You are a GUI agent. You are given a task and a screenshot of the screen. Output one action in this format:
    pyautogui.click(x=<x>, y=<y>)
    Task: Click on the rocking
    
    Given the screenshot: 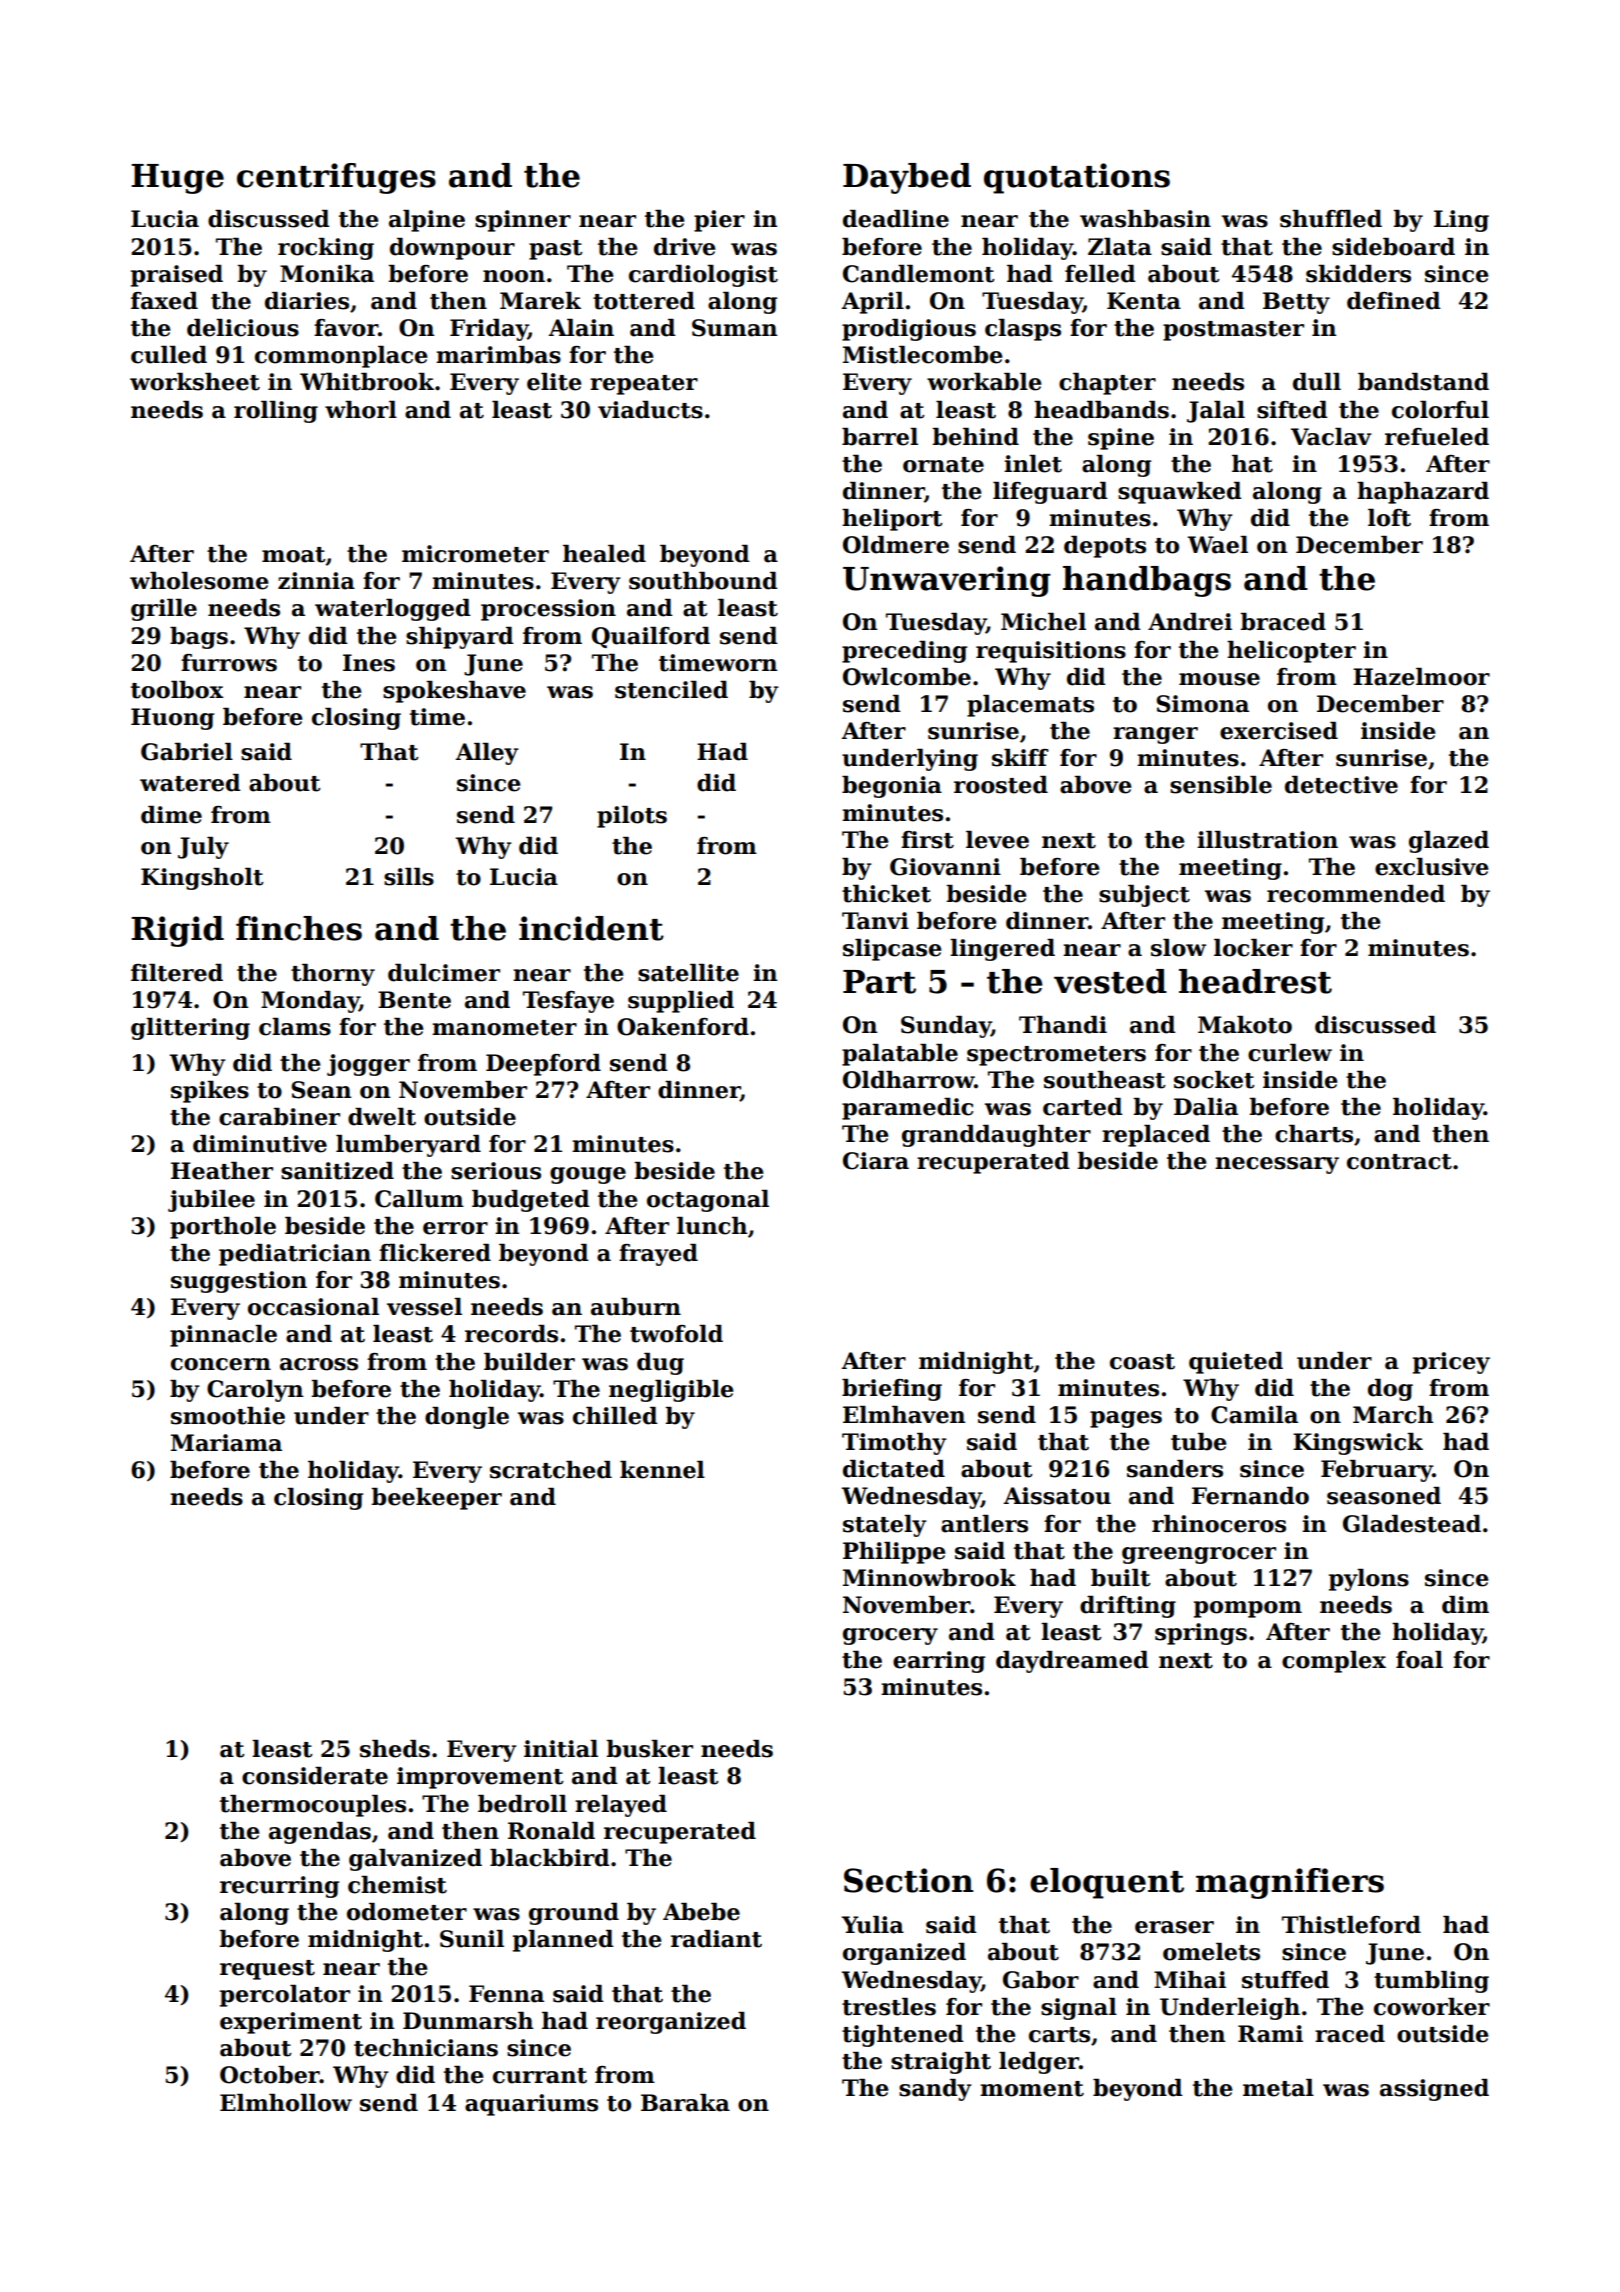 What is the action you would take?
    pyautogui.click(x=326, y=249)
